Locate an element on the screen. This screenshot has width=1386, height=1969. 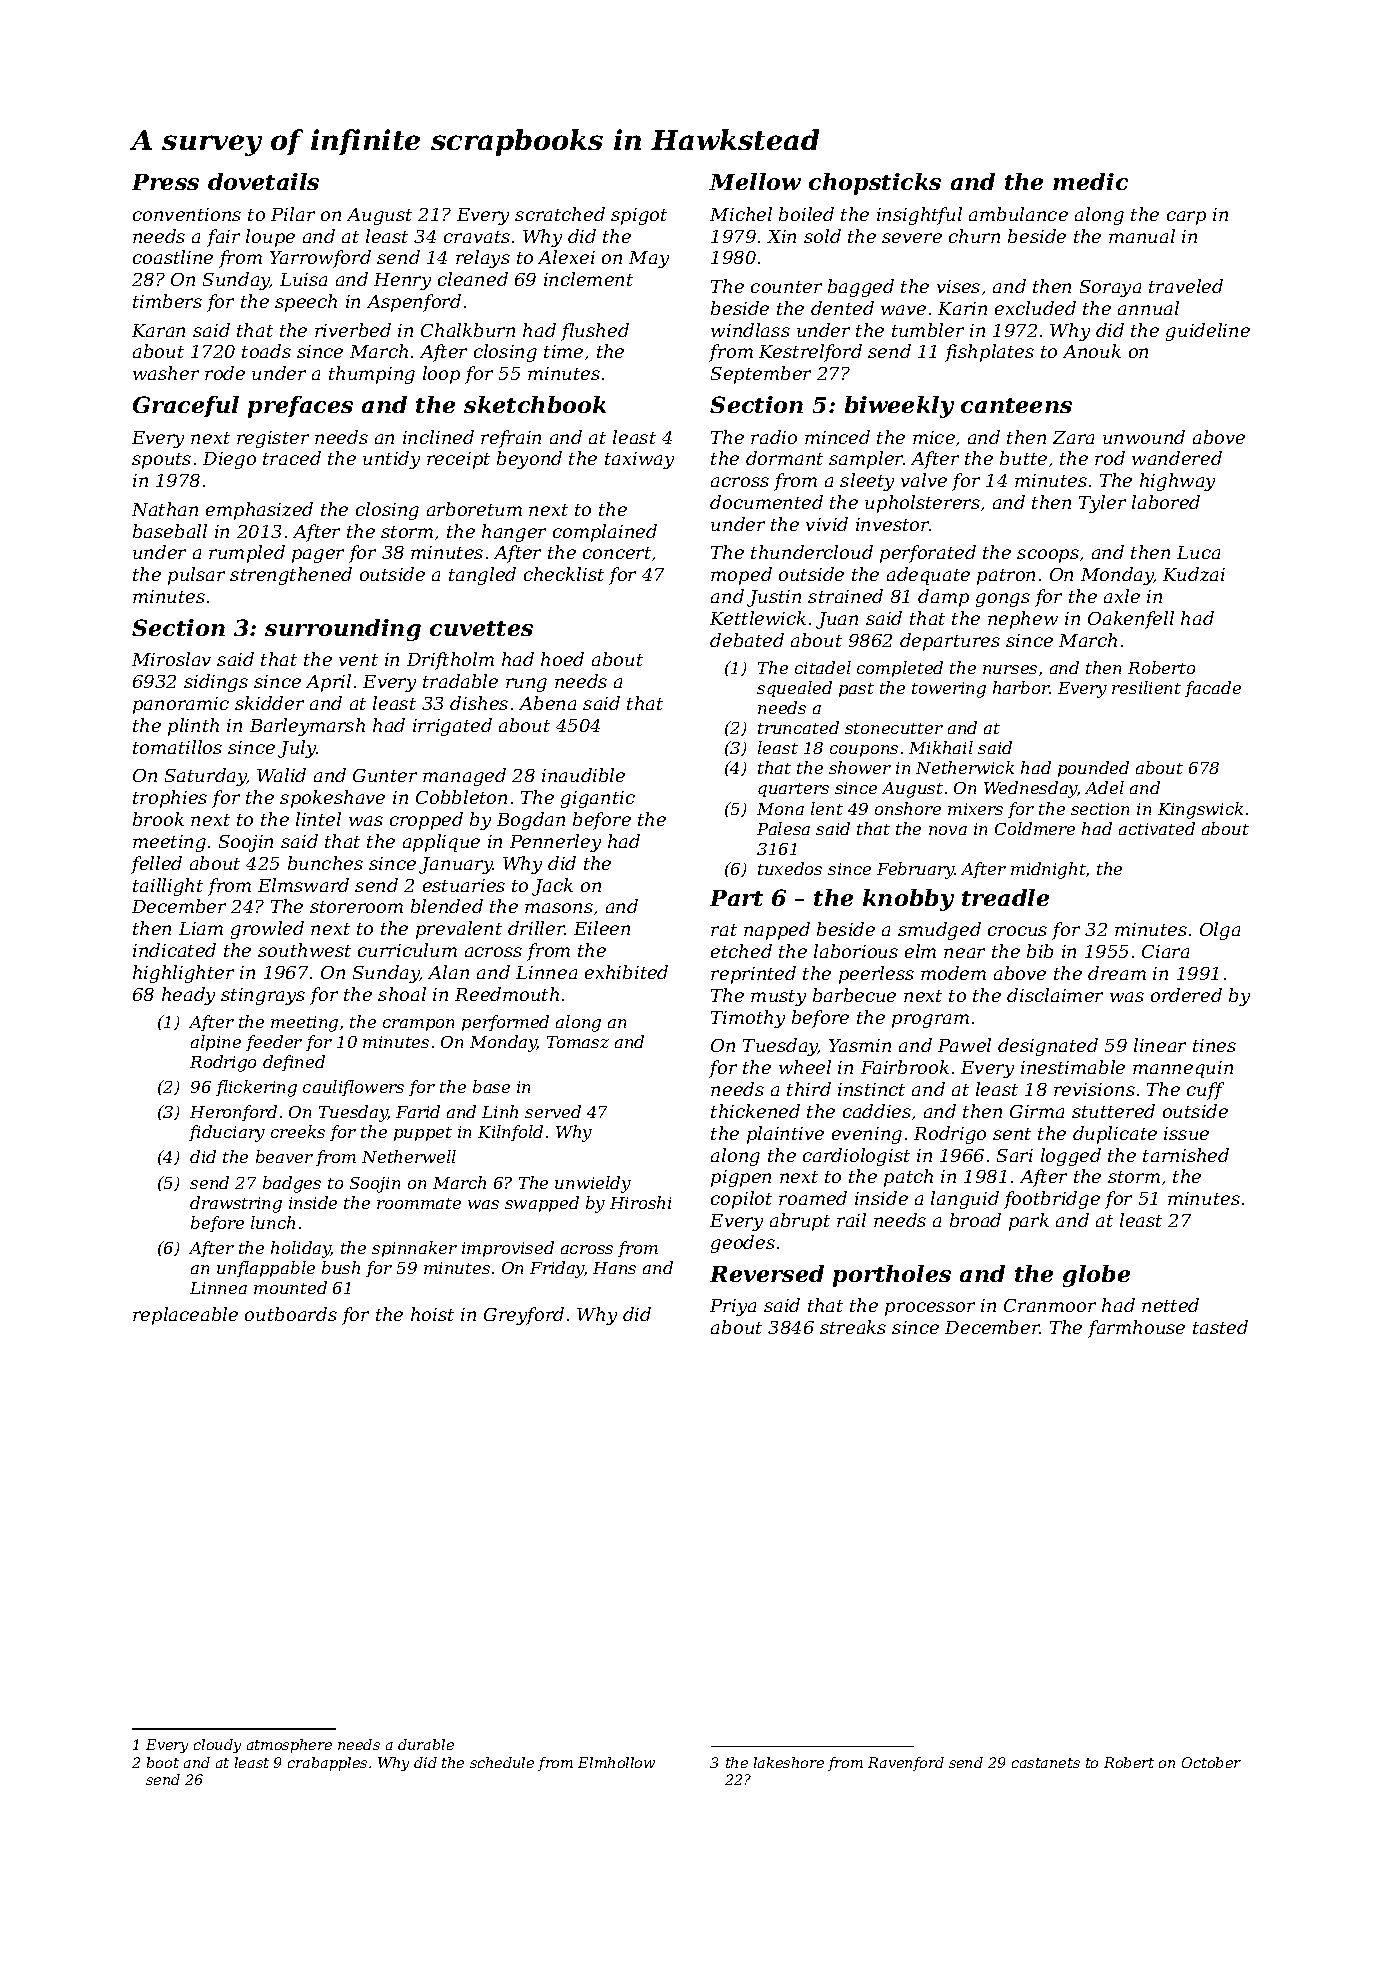
cloudy is located at coordinates (217, 1746).
